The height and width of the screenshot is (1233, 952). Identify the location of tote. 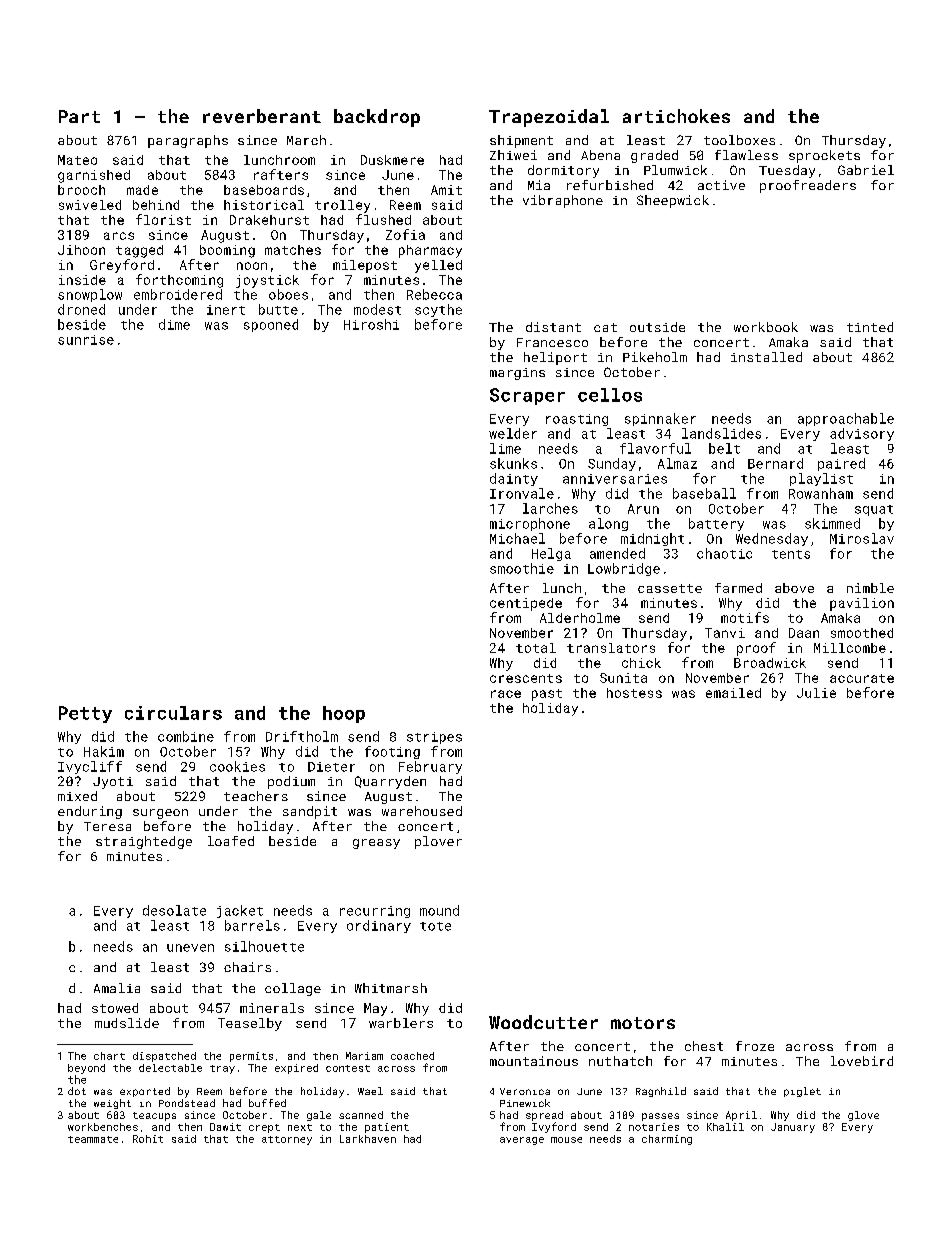
(435, 926).
